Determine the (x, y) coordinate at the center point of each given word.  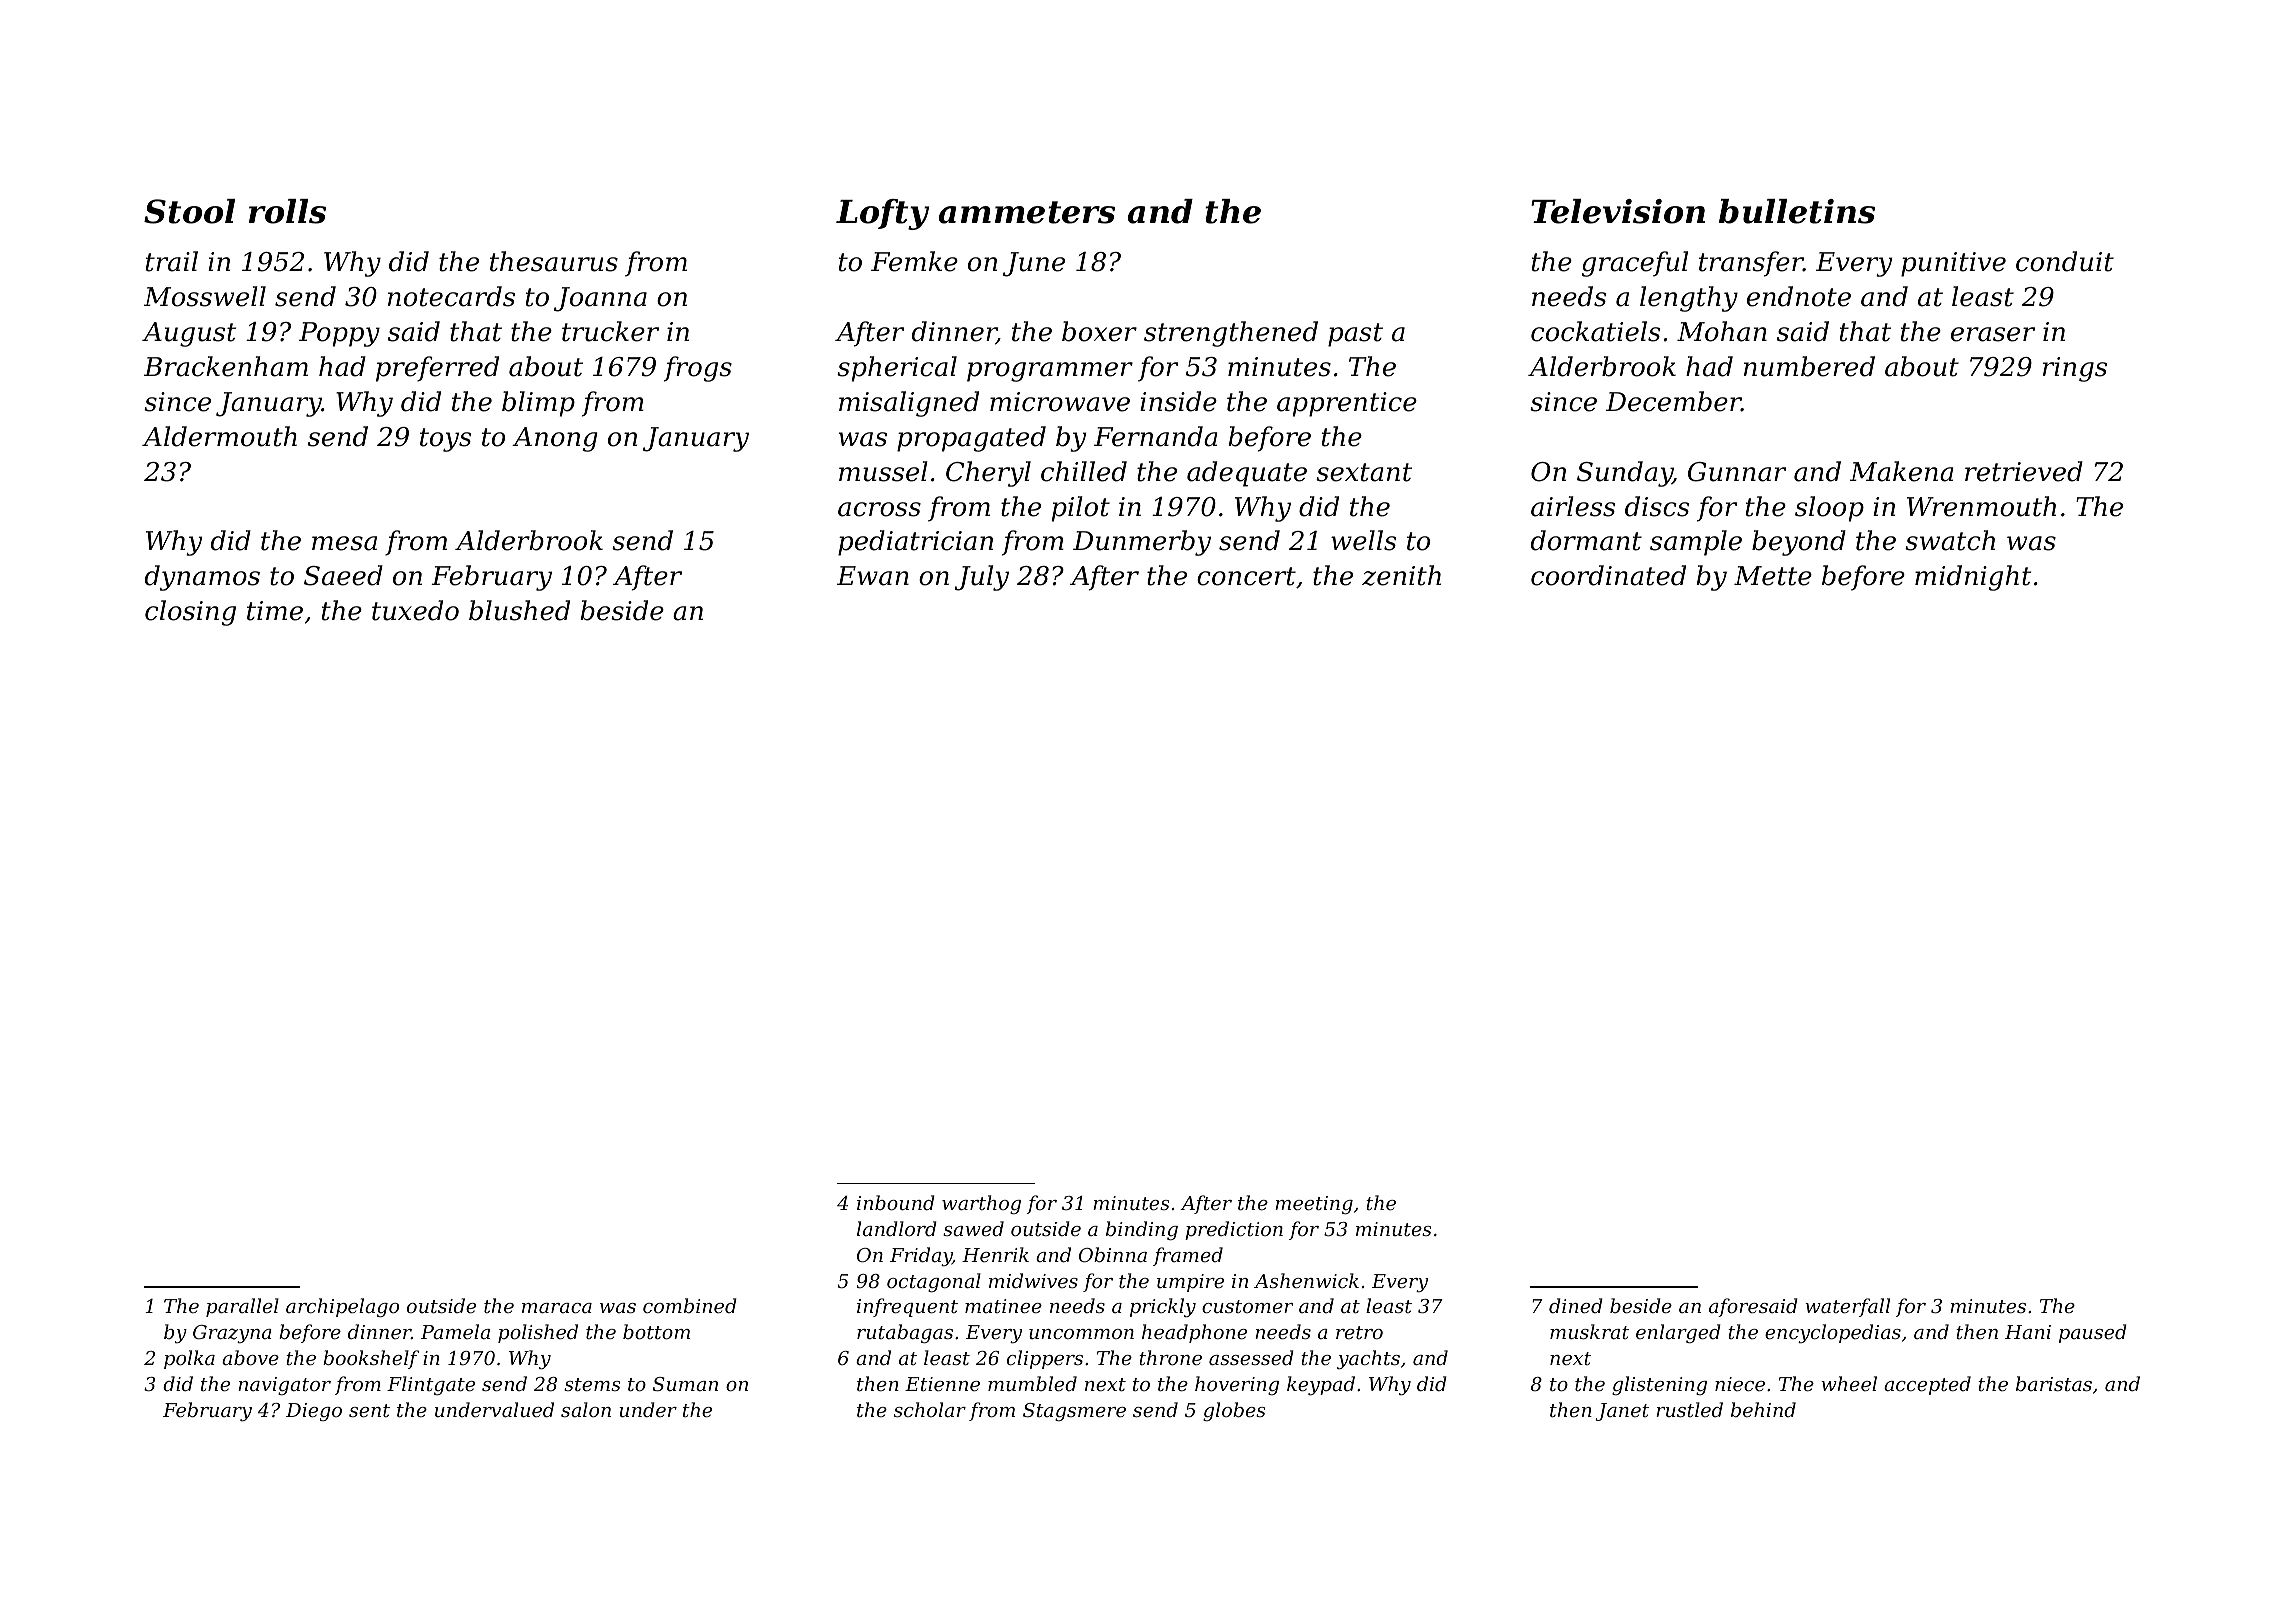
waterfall (1847, 1307)
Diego (314, 1412)
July (982, 578)
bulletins (1797, 211)
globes (1234, 1411)
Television (1618, 211)
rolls (287, 211)
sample (1696, 543)
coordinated (1608, 575)
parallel (242, 1307)
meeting (1314, 1205)
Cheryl (988, 474)
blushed (519, 610)
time (275, 611)
